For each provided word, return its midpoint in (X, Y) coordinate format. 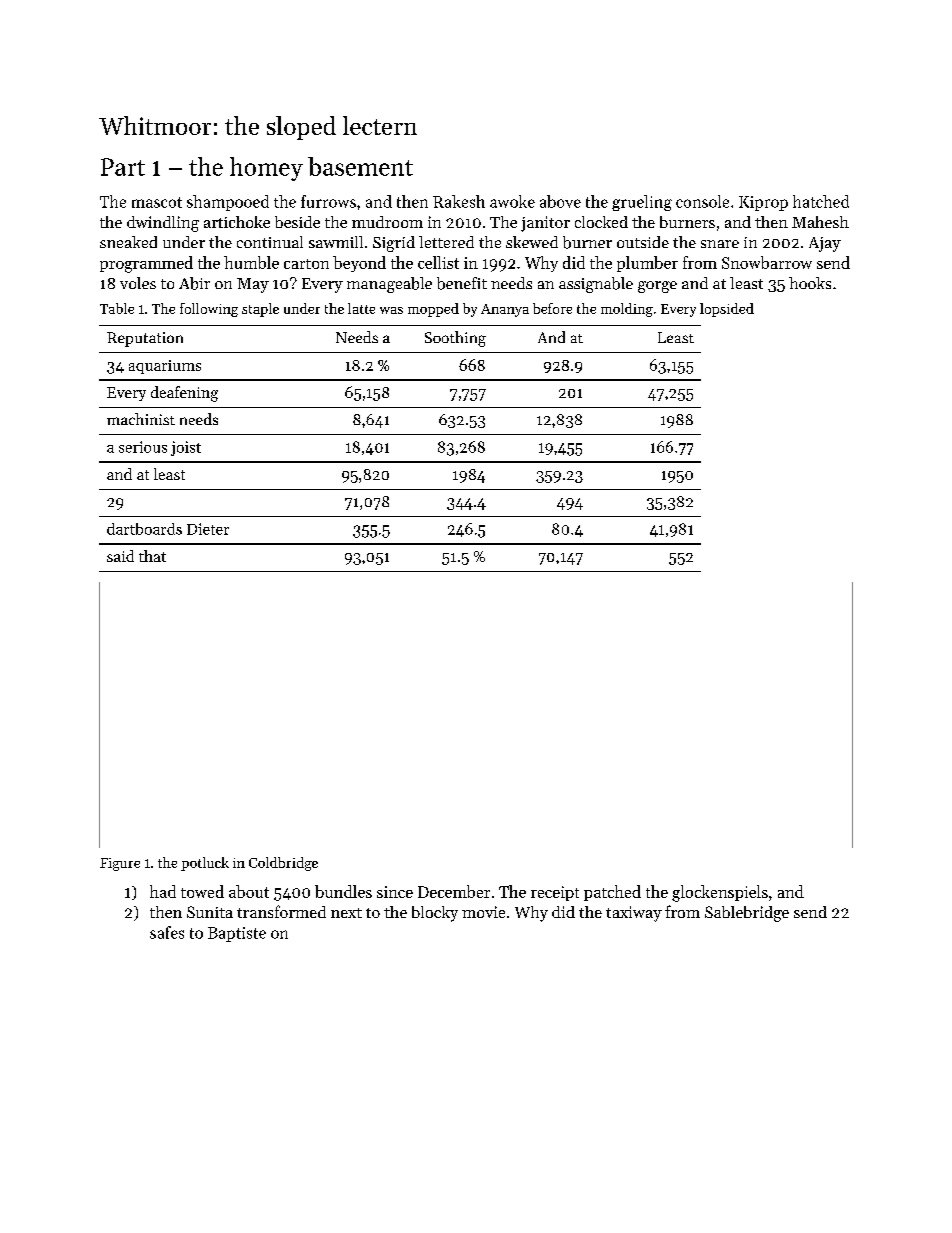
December (454, 891)
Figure (120, 864)
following (209, 310)
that (152, 556)
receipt (555, 893)
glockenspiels (720, 893)
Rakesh (459, 201)
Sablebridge (747, 914)
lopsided (727, 310)
